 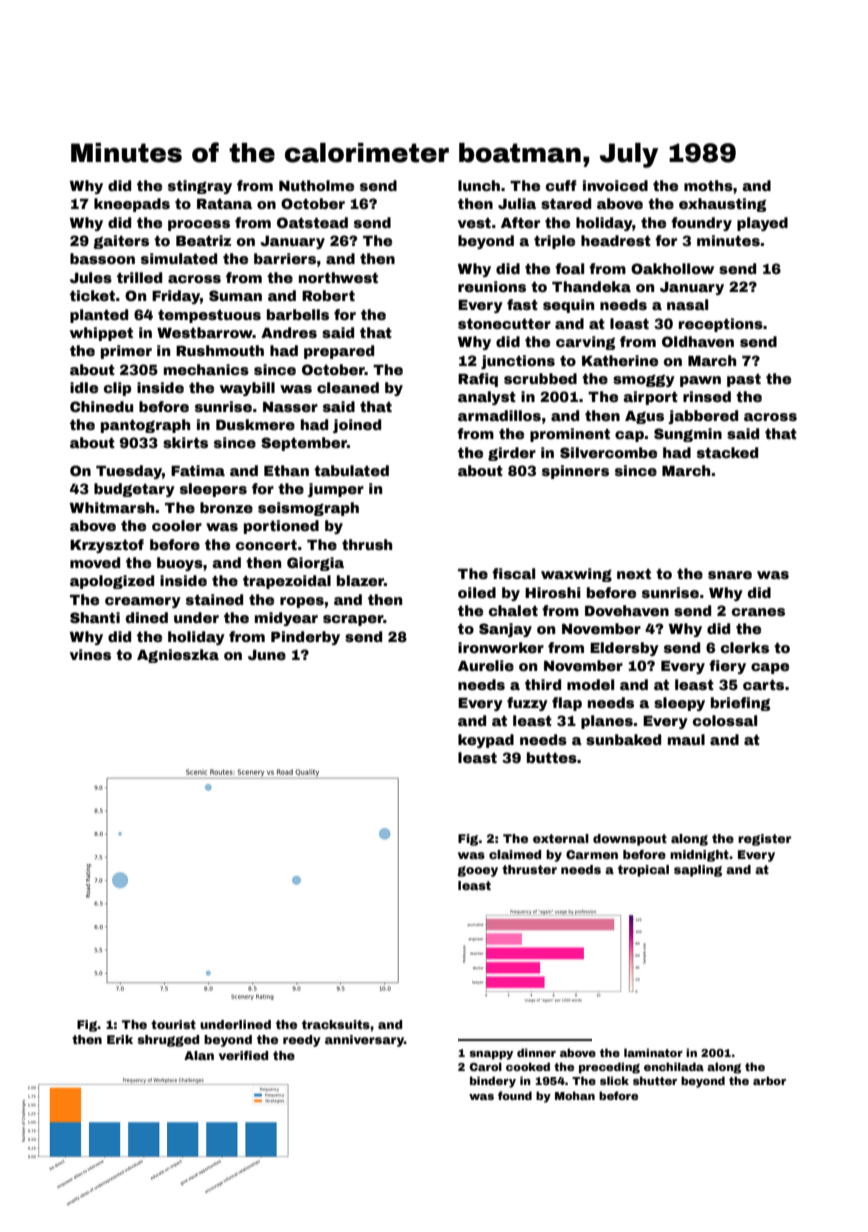 What do you see at coordinates (615, 185) in the screenshot?
I see `invoiced` at bounding box center [615, 185].
